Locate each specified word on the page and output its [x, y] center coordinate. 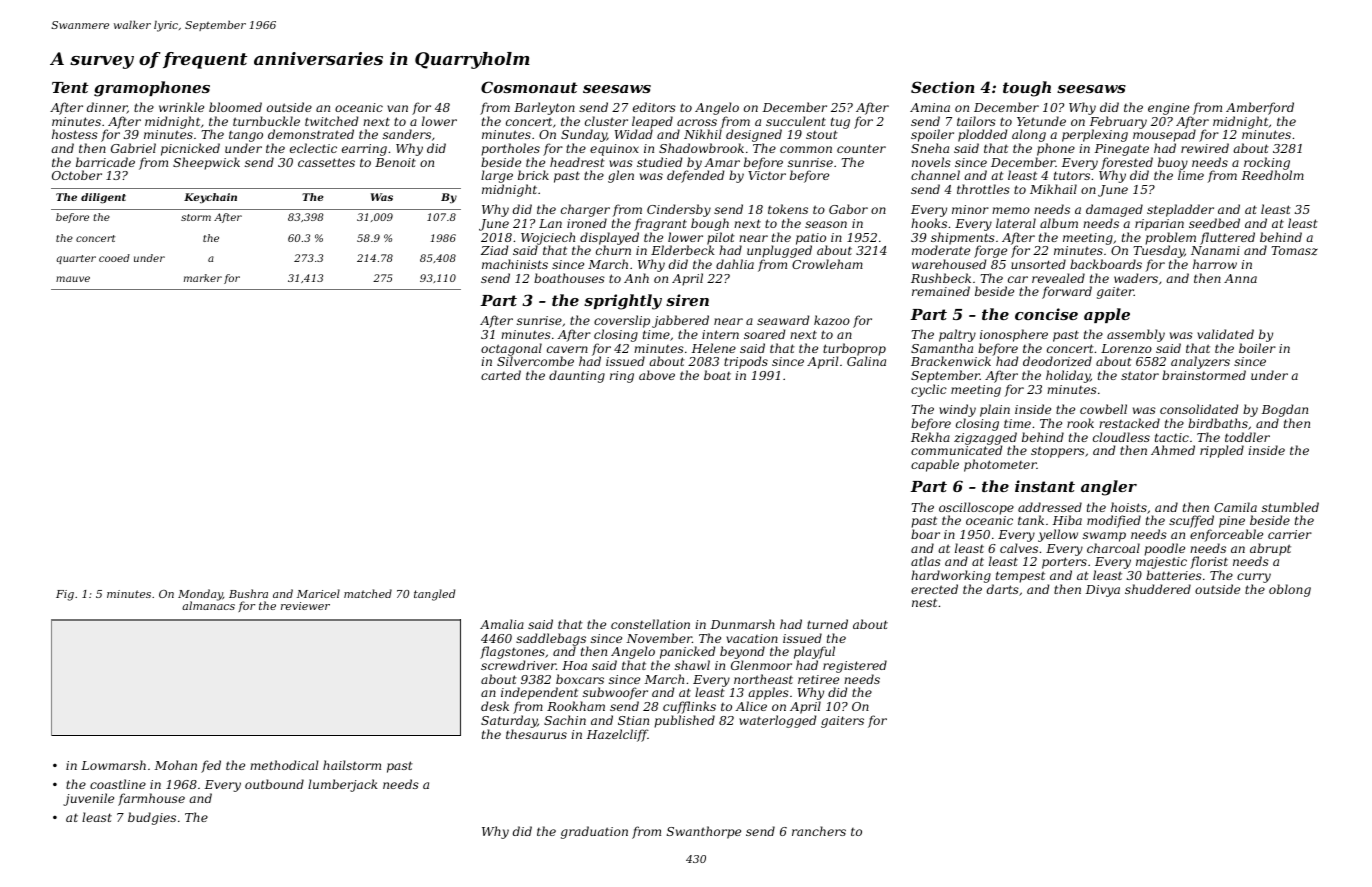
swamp [1104, 537]
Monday [200, 595]
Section [943, 87]
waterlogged [777, 721]
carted [501, 375]
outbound [274, 784]
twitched [331, 121]
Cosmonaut [529, 87]
